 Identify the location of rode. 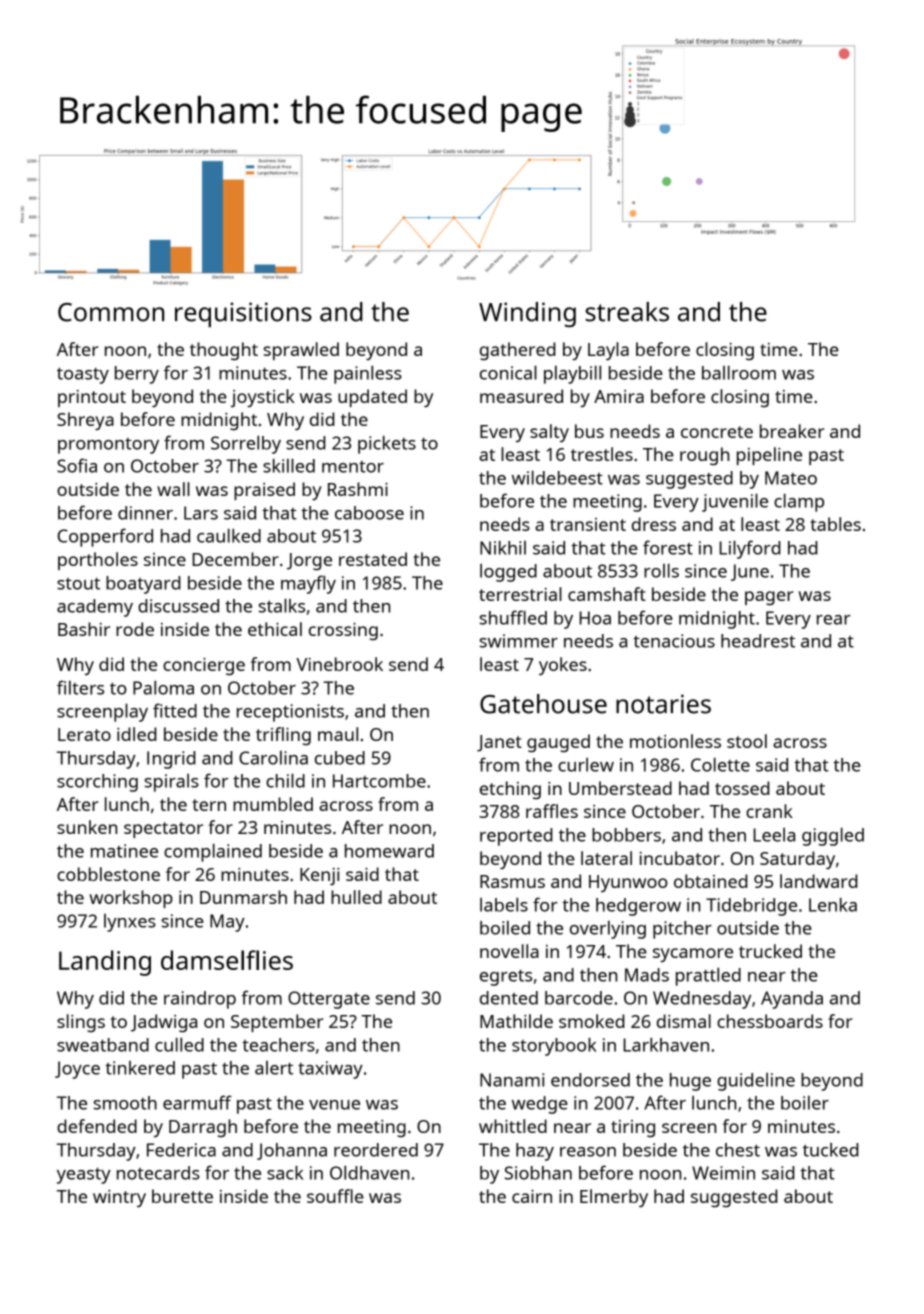
(135, 629).
